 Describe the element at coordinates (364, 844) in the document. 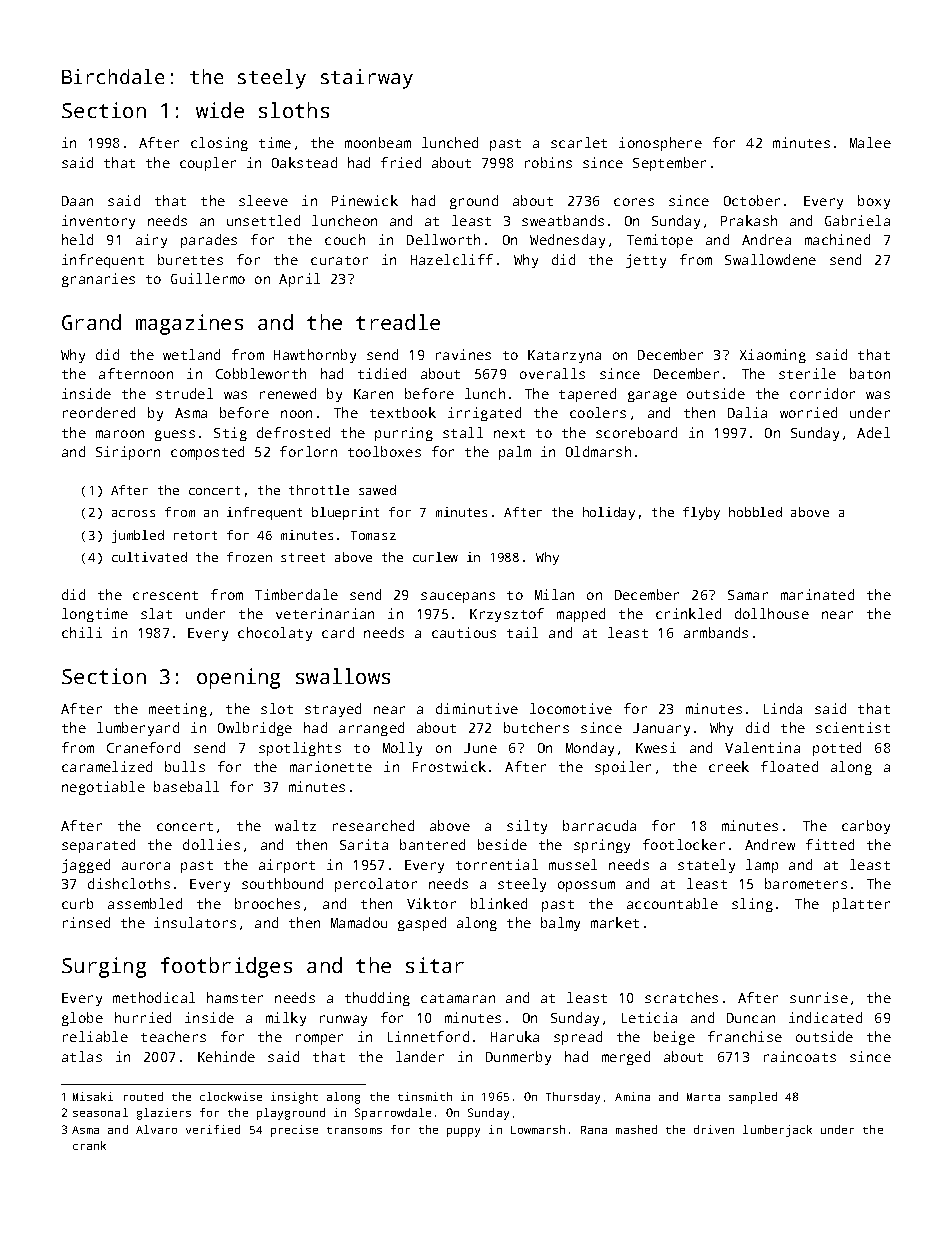

I see `Sarita` at that location.
